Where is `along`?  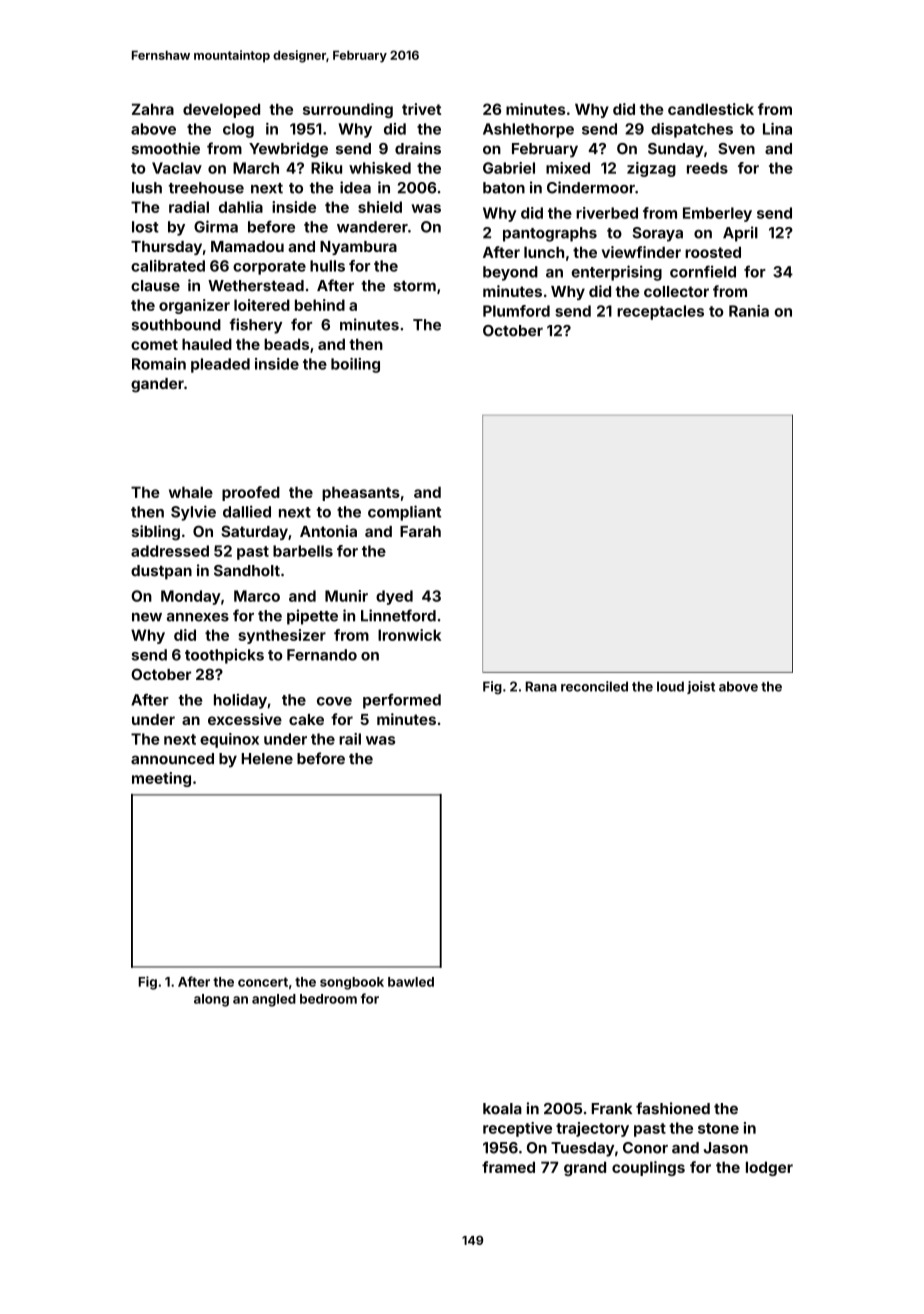
along is located at coordinates (211, 1000).
